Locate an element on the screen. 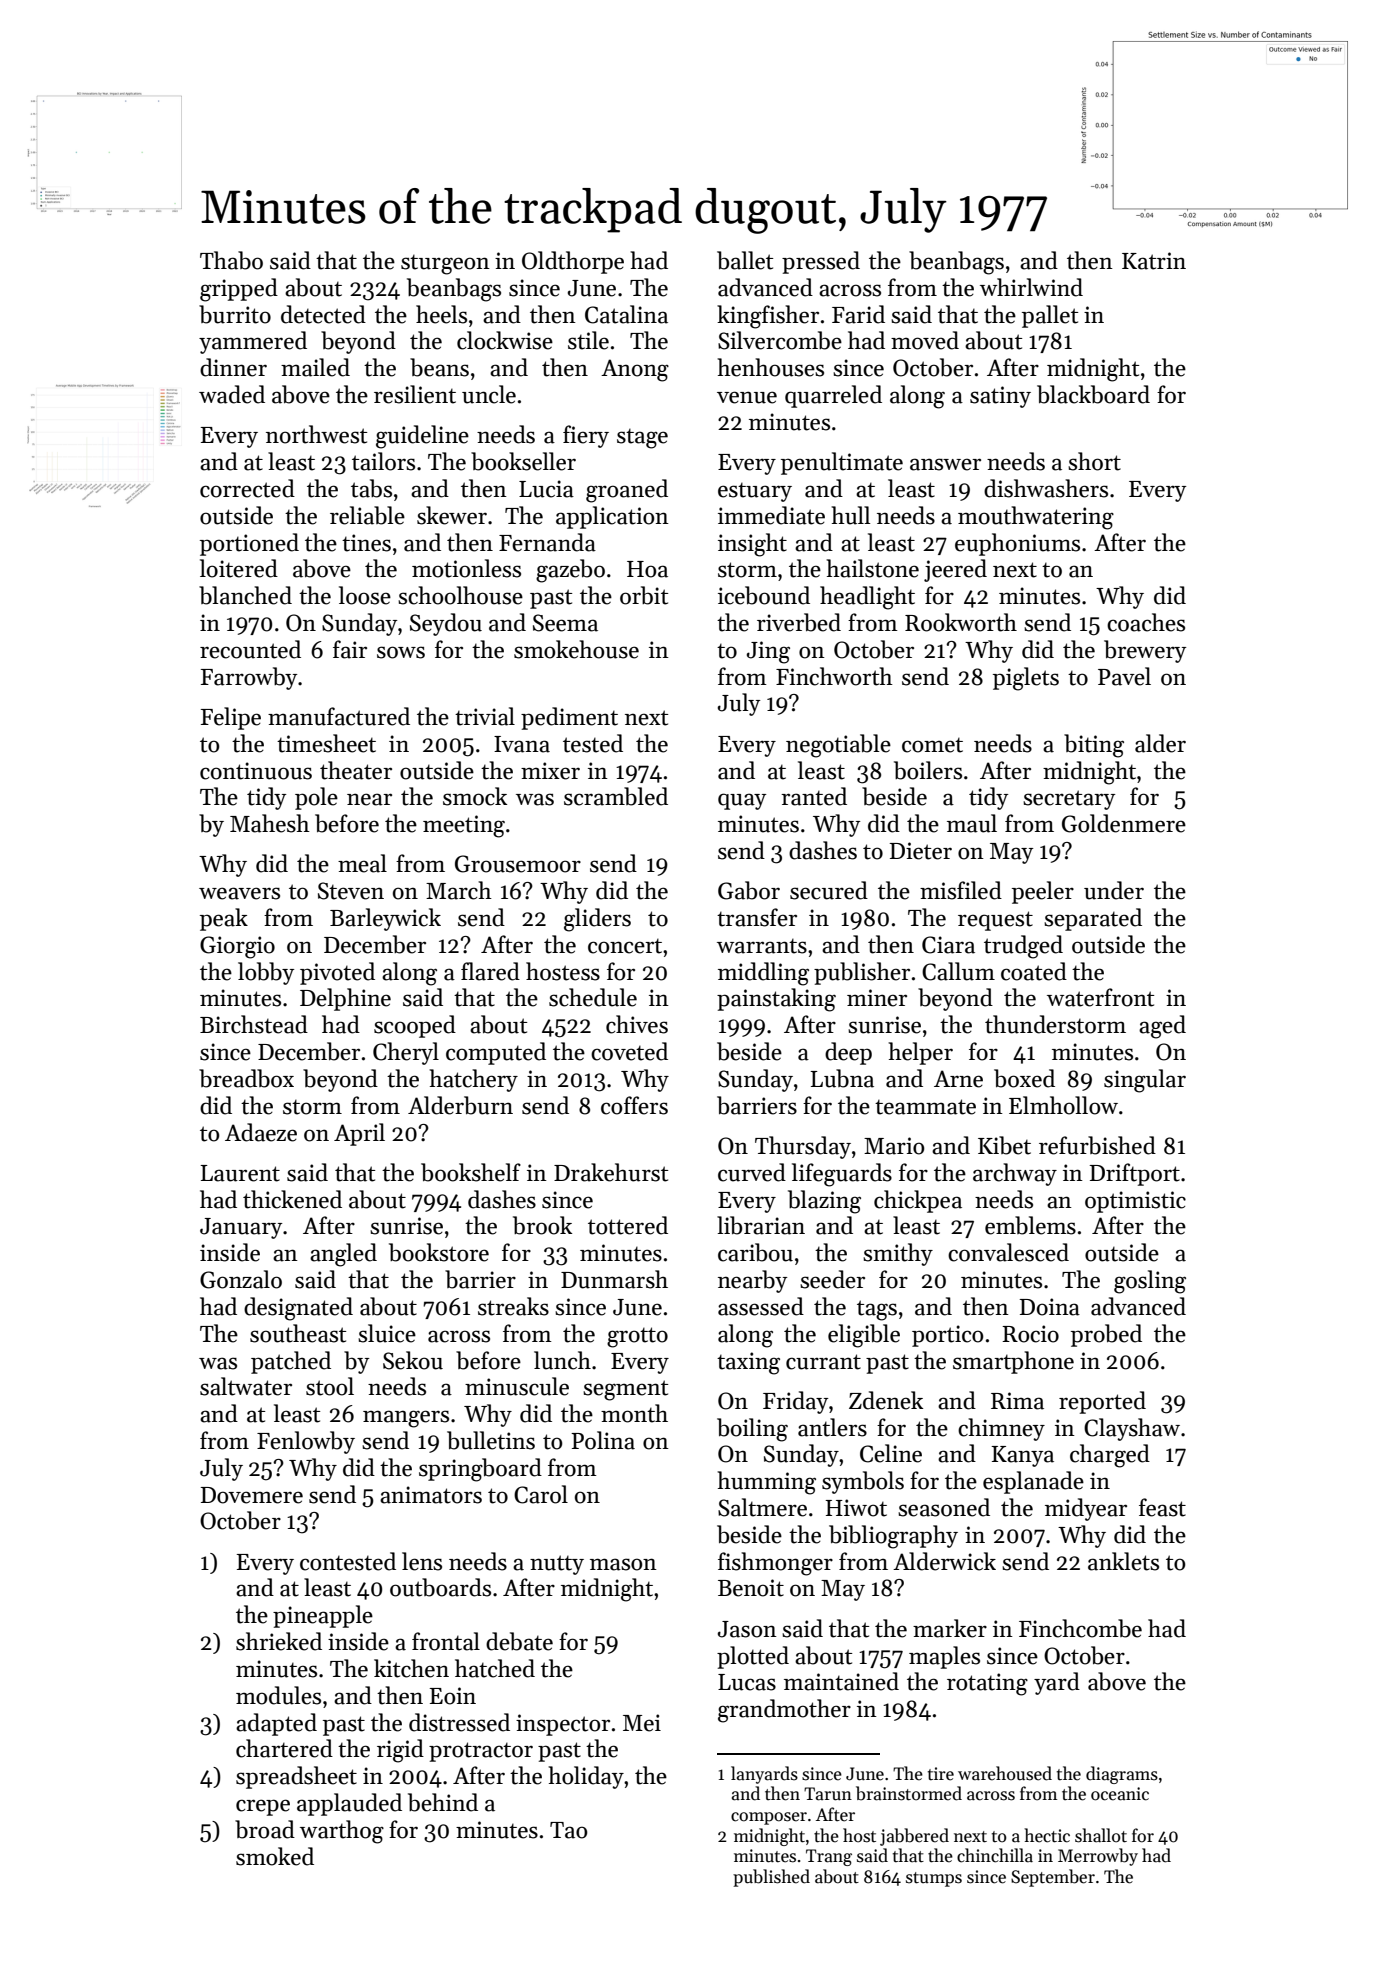 Image resolution: width=1386 pixels, height=1969 pixels. brook is located at coordinates (542, 1225).
